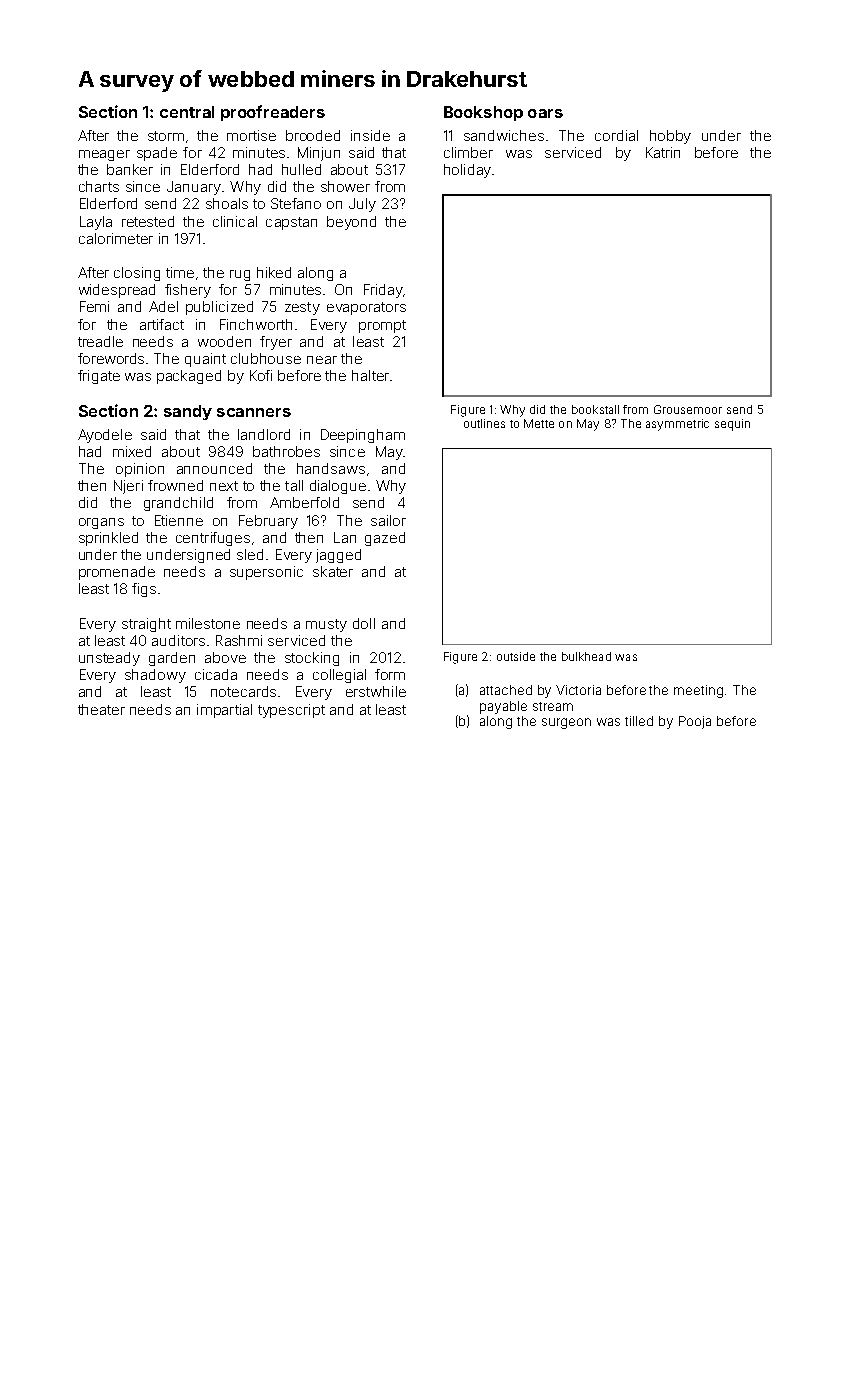 The width and height of the screenshot is (849, 1400). What do you see at coordinates (663, 152) in the screenshot?
I see `Katrin` at bounding box center [663, 152].
